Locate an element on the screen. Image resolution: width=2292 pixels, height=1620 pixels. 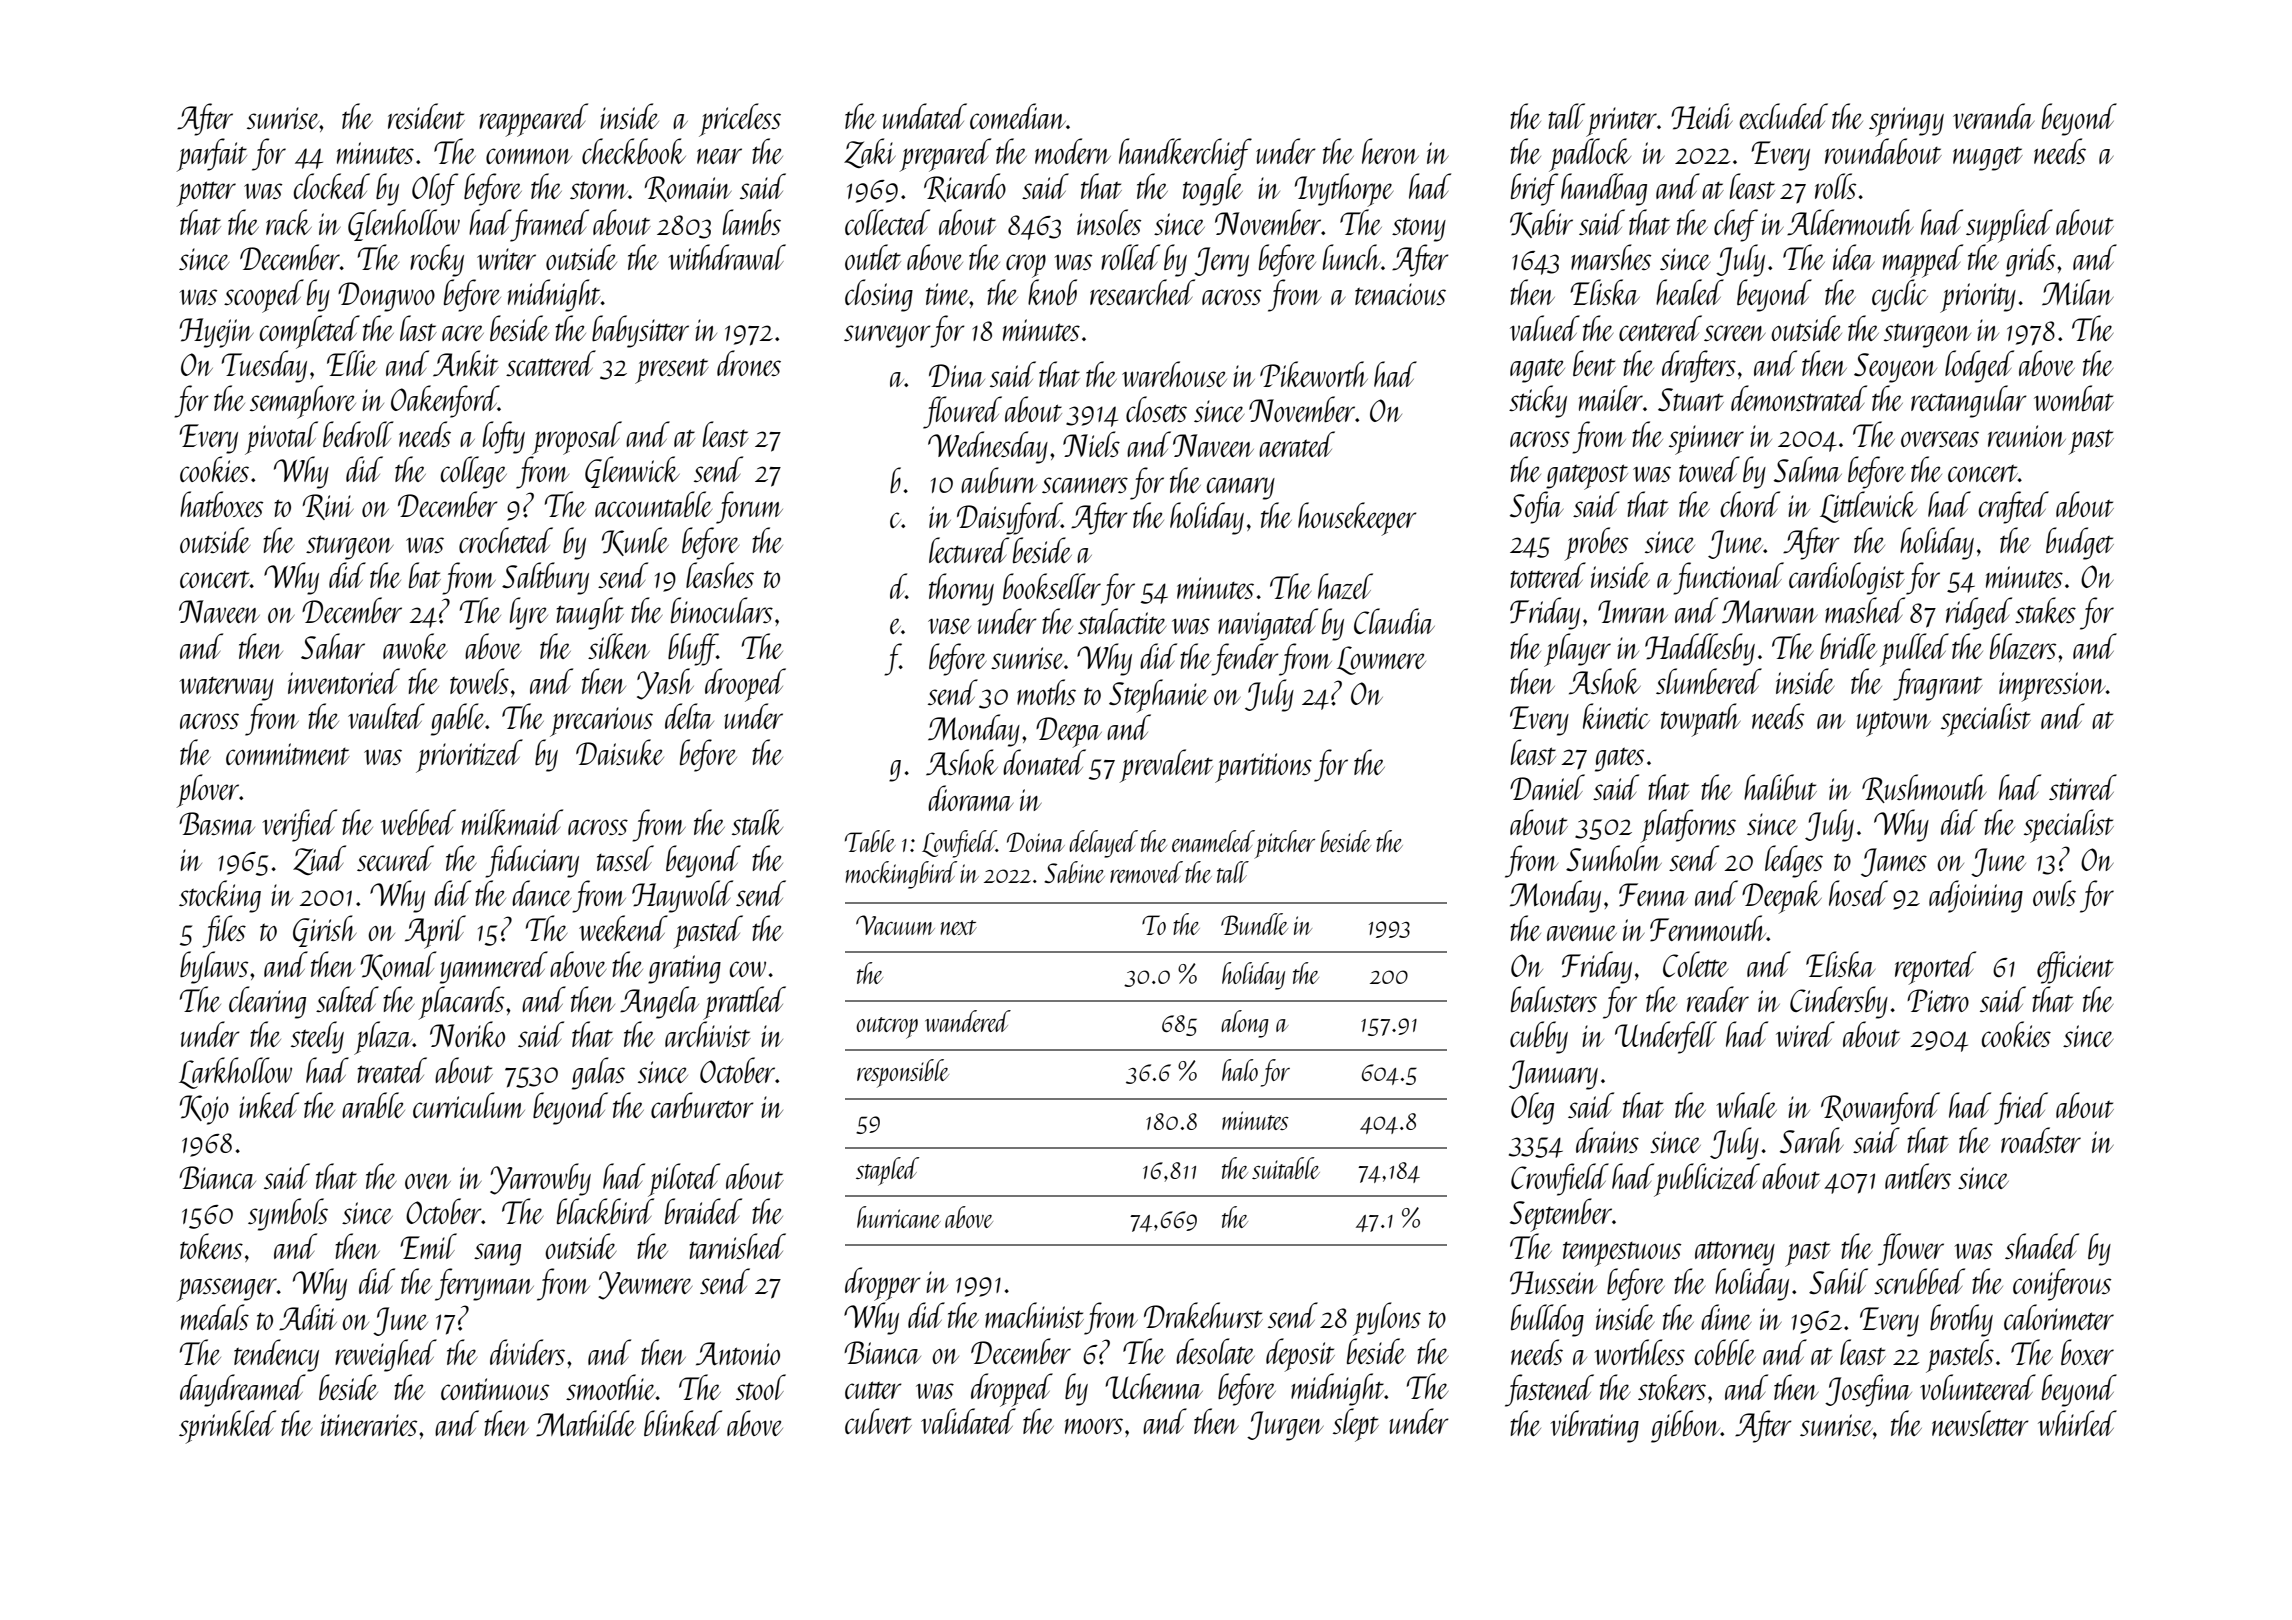
aerated is located at coordinates (1297, 444).
